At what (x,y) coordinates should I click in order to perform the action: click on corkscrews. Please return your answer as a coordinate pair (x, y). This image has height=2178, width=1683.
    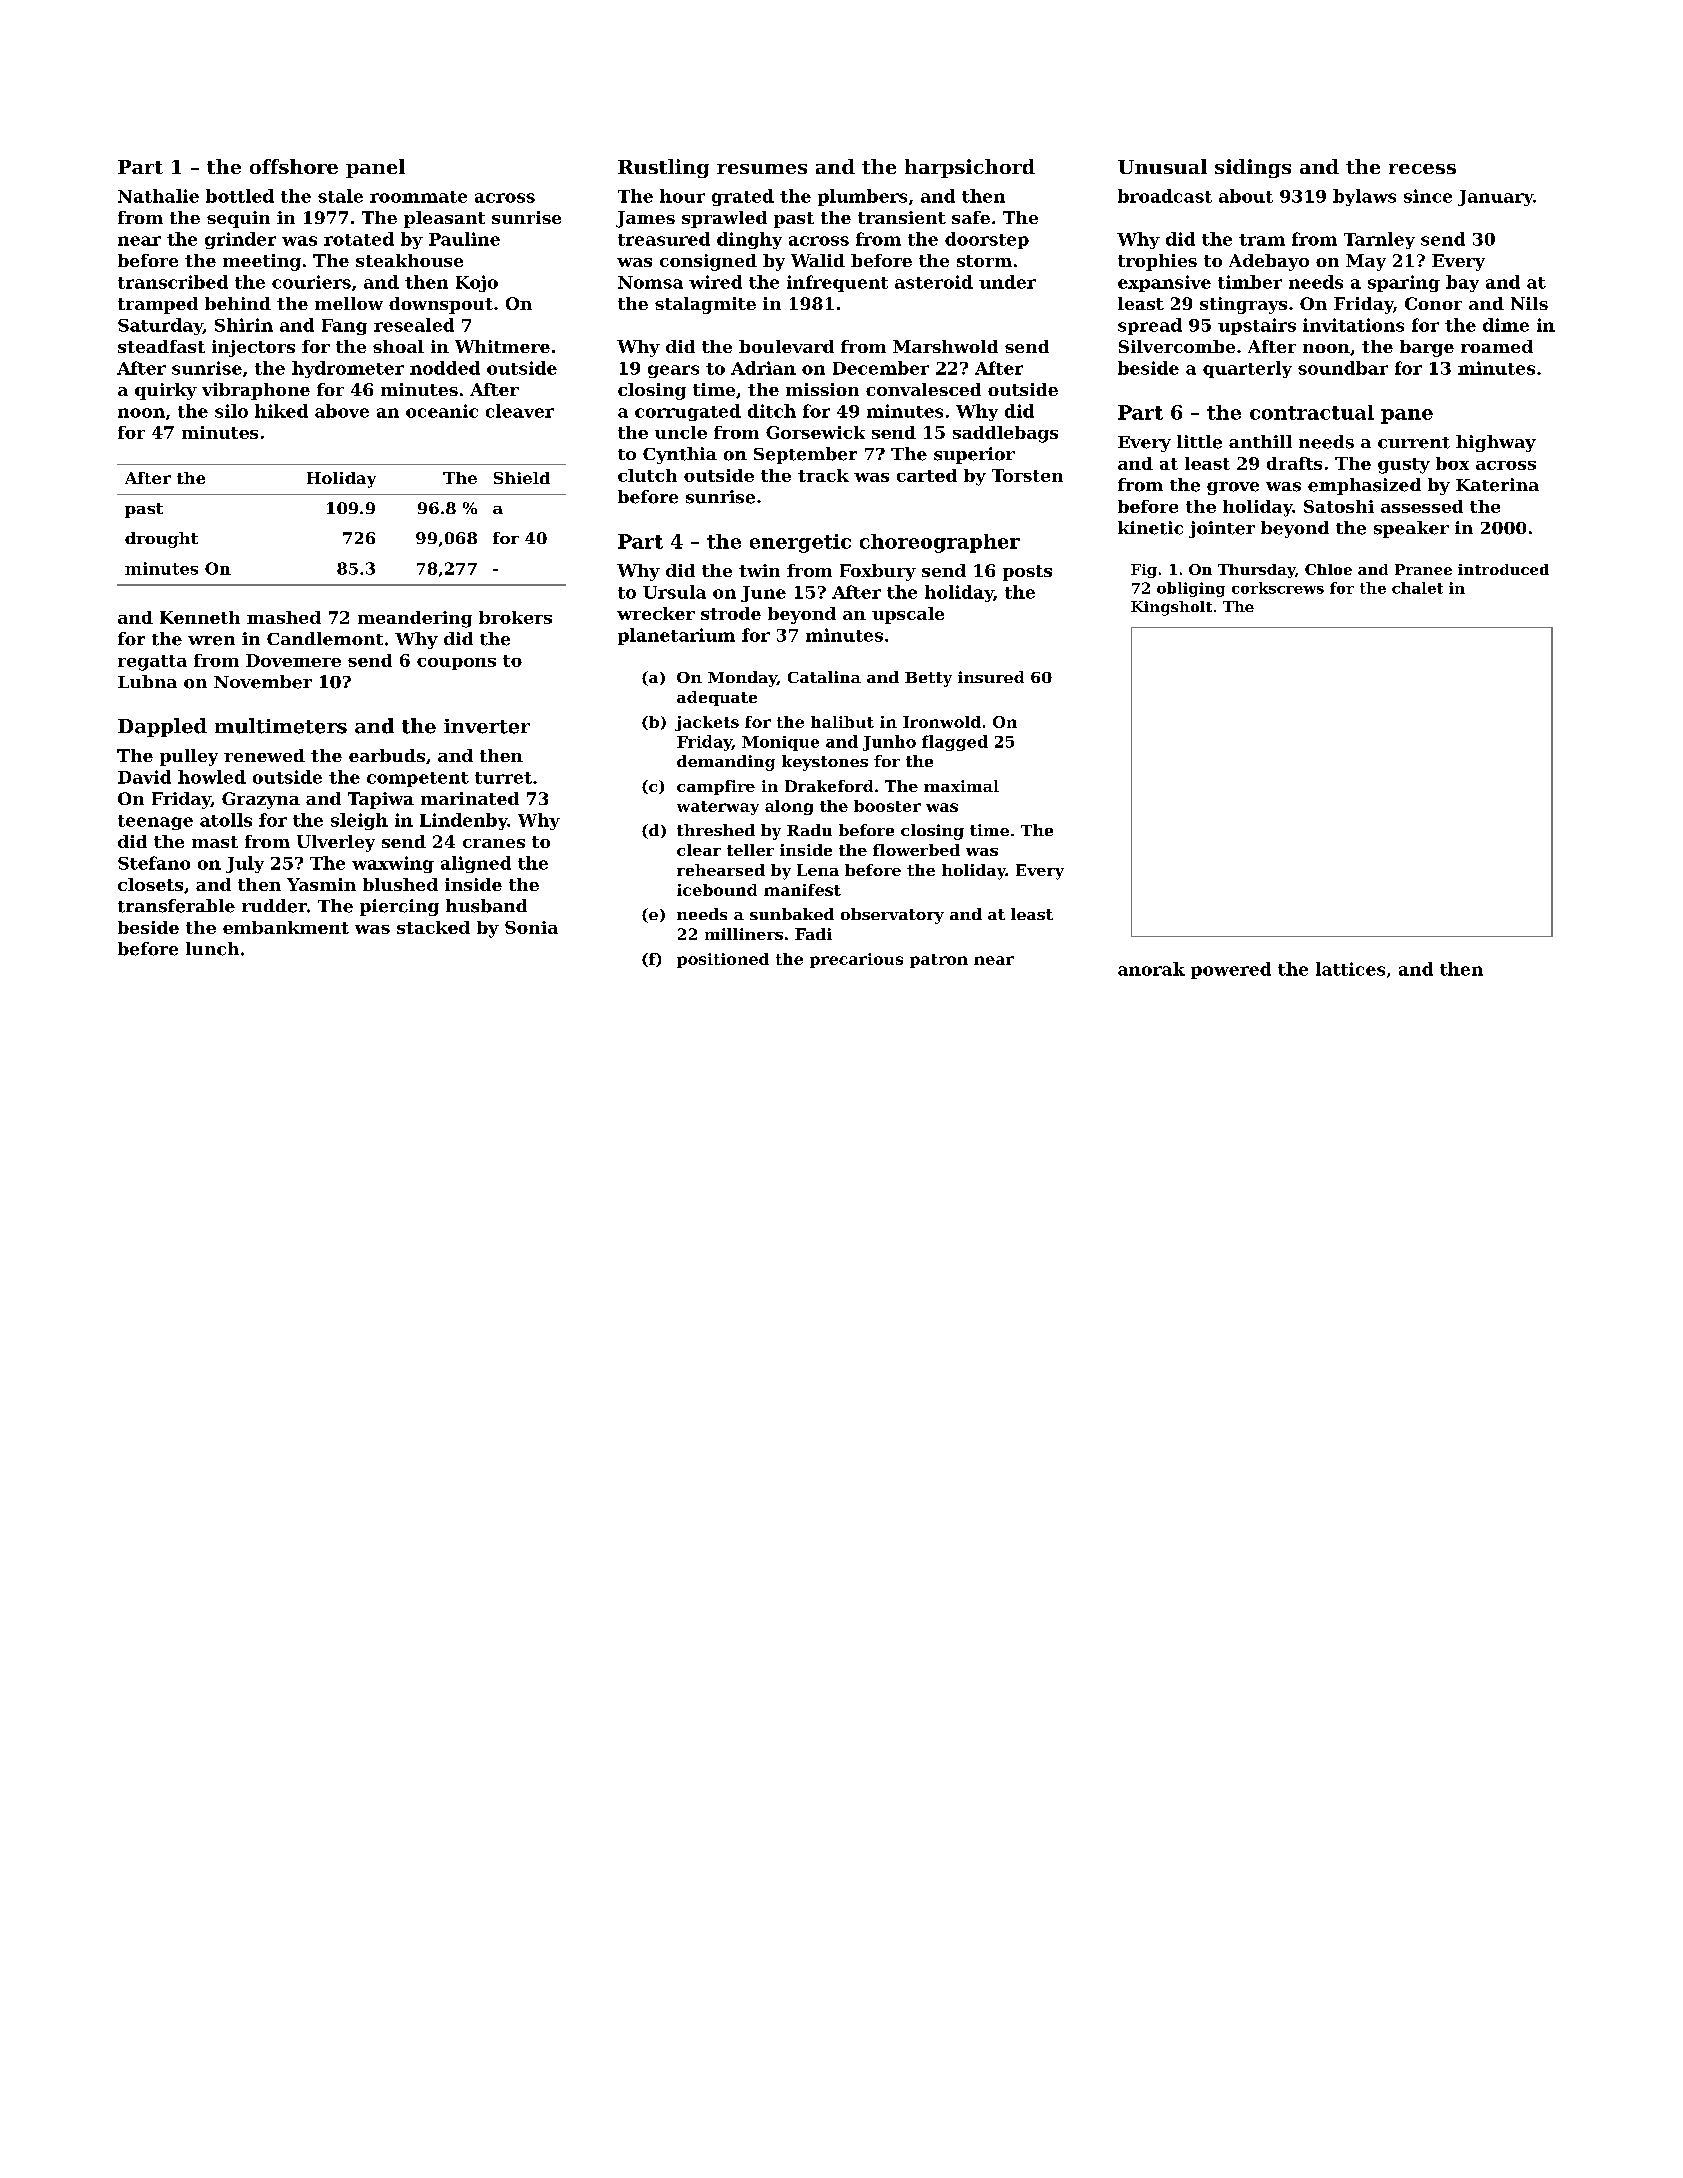
    Looking at the image, I should click on (1278, 588).
